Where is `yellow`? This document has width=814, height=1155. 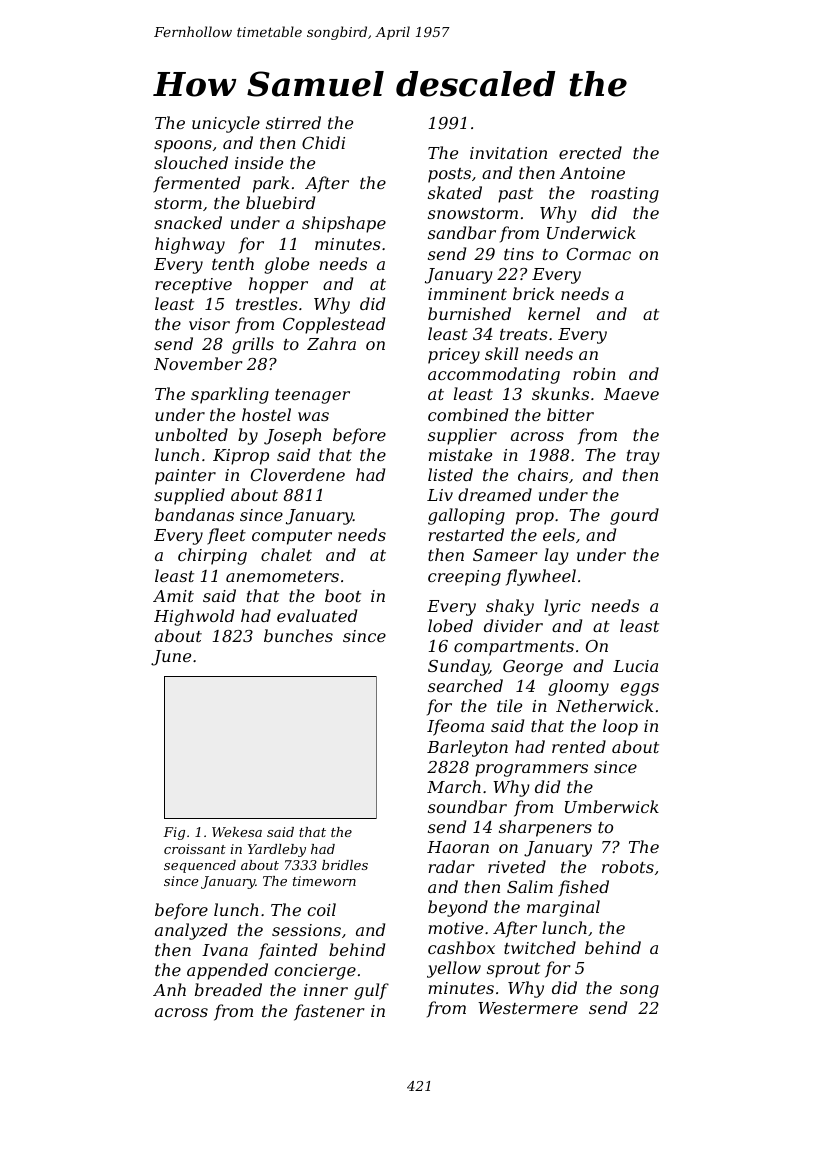
yellow is located at coordinates (454, 969).
